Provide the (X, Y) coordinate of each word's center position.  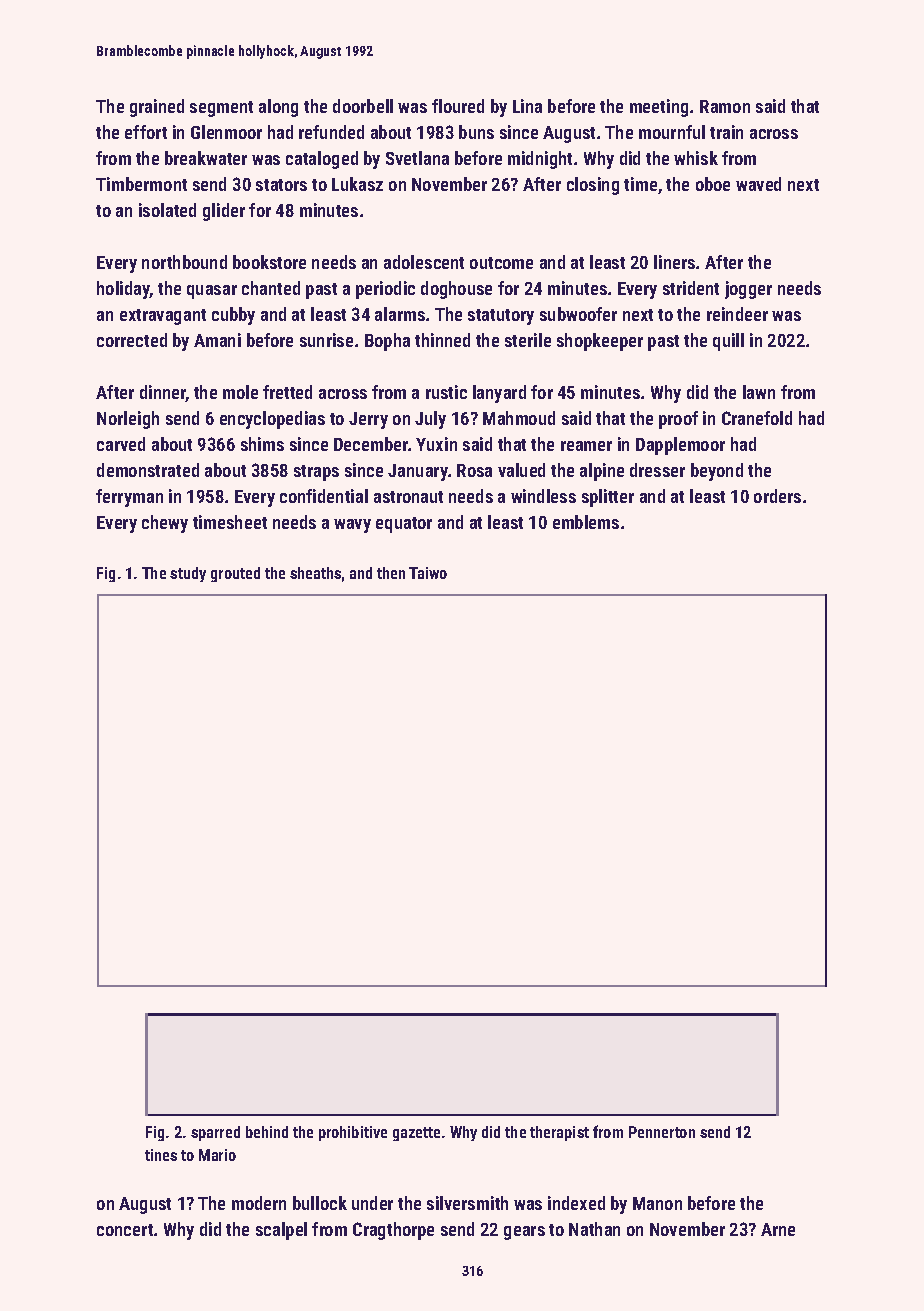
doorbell (363, 106)
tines (161, 1155)
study (188, 574)
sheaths (315, 573)
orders (777, 496)
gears (524, 1233)
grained (157, 108)
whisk (696, 158)
